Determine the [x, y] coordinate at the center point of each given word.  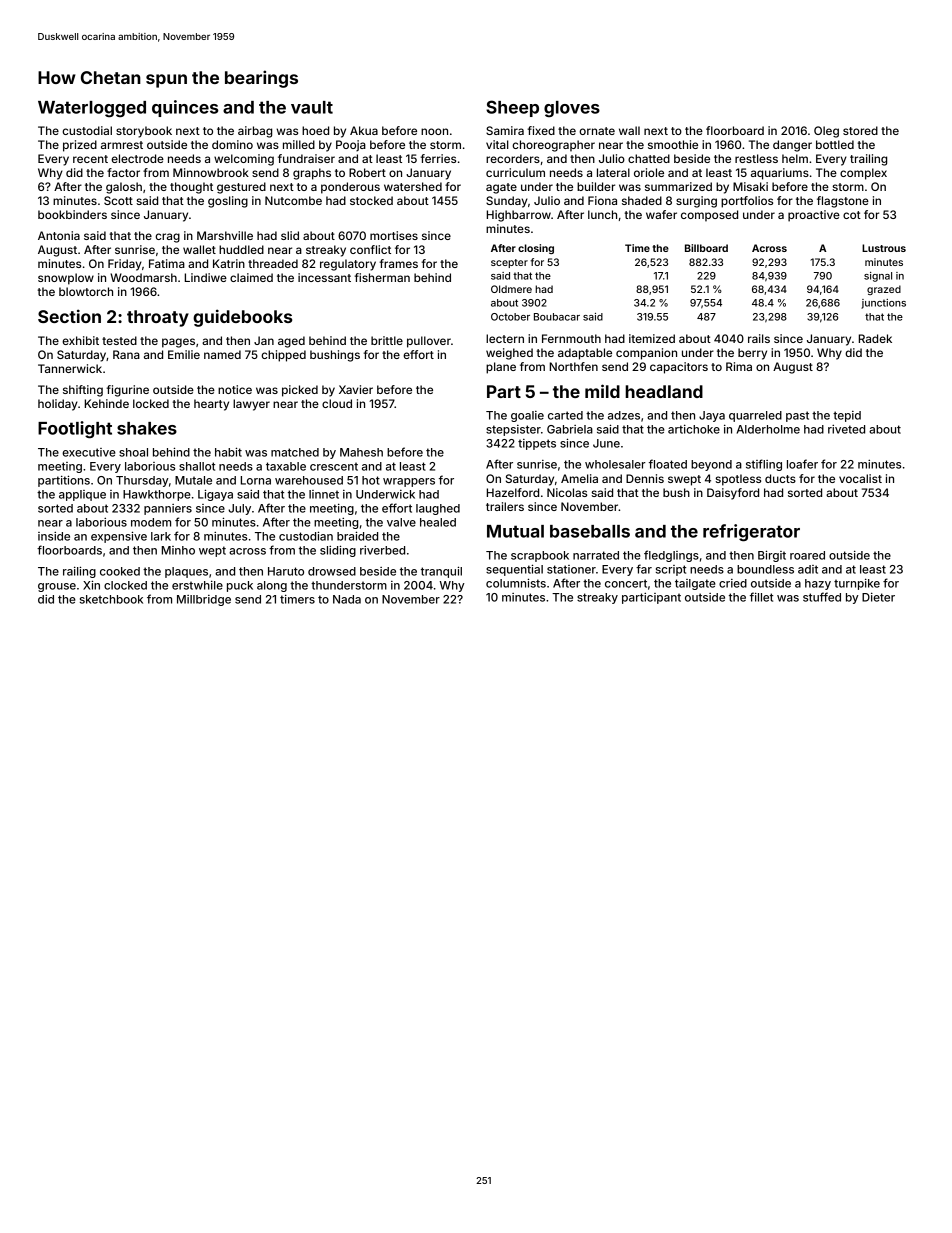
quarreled [755, 416]
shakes [147, 428]
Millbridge [204, 600]
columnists [516, 583]
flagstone [843, 202]
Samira [505, 130]
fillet [761, 597]
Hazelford [513, 492]
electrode [137, 158]
